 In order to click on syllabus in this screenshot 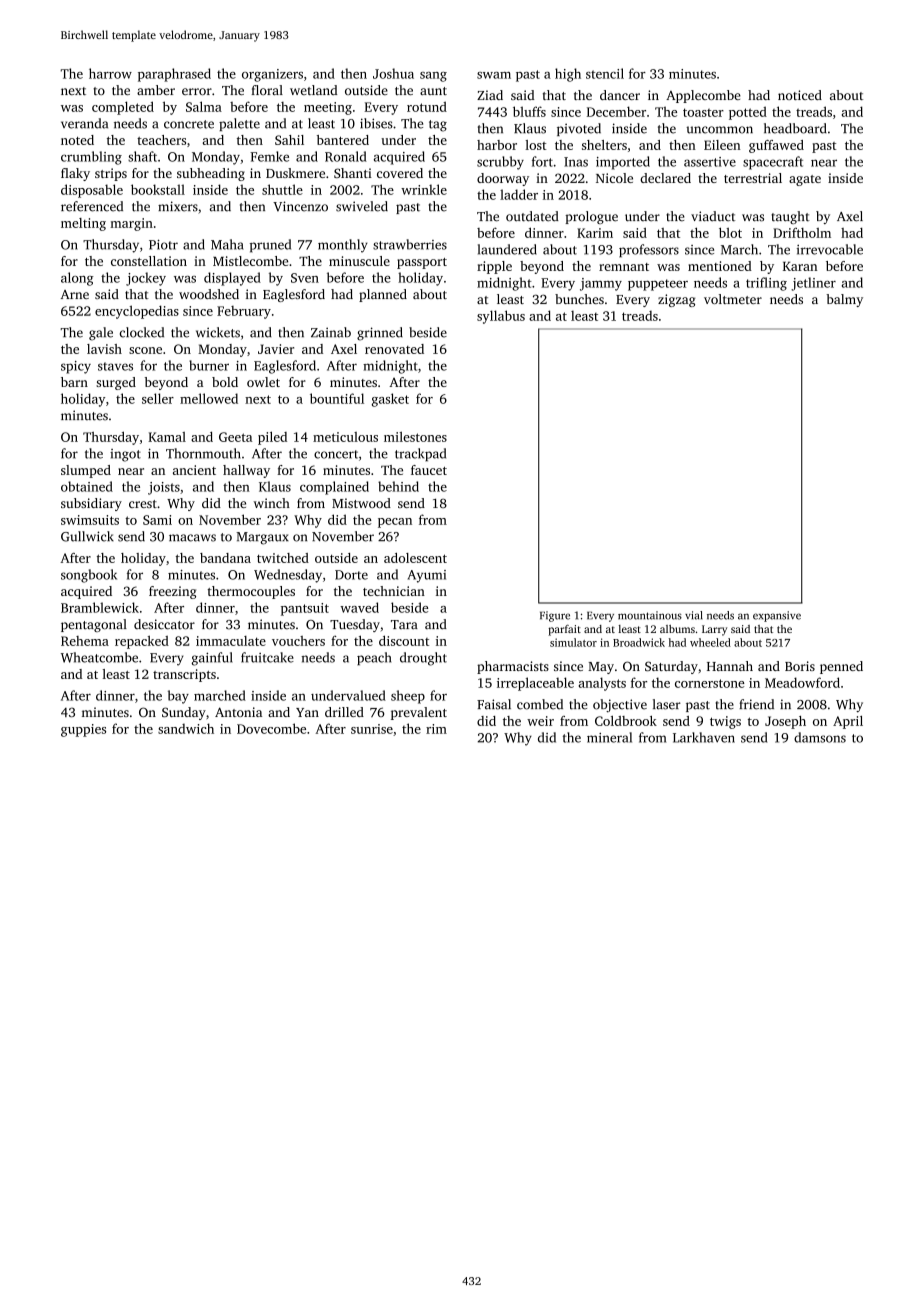, I will do `click(501, 317)`.
